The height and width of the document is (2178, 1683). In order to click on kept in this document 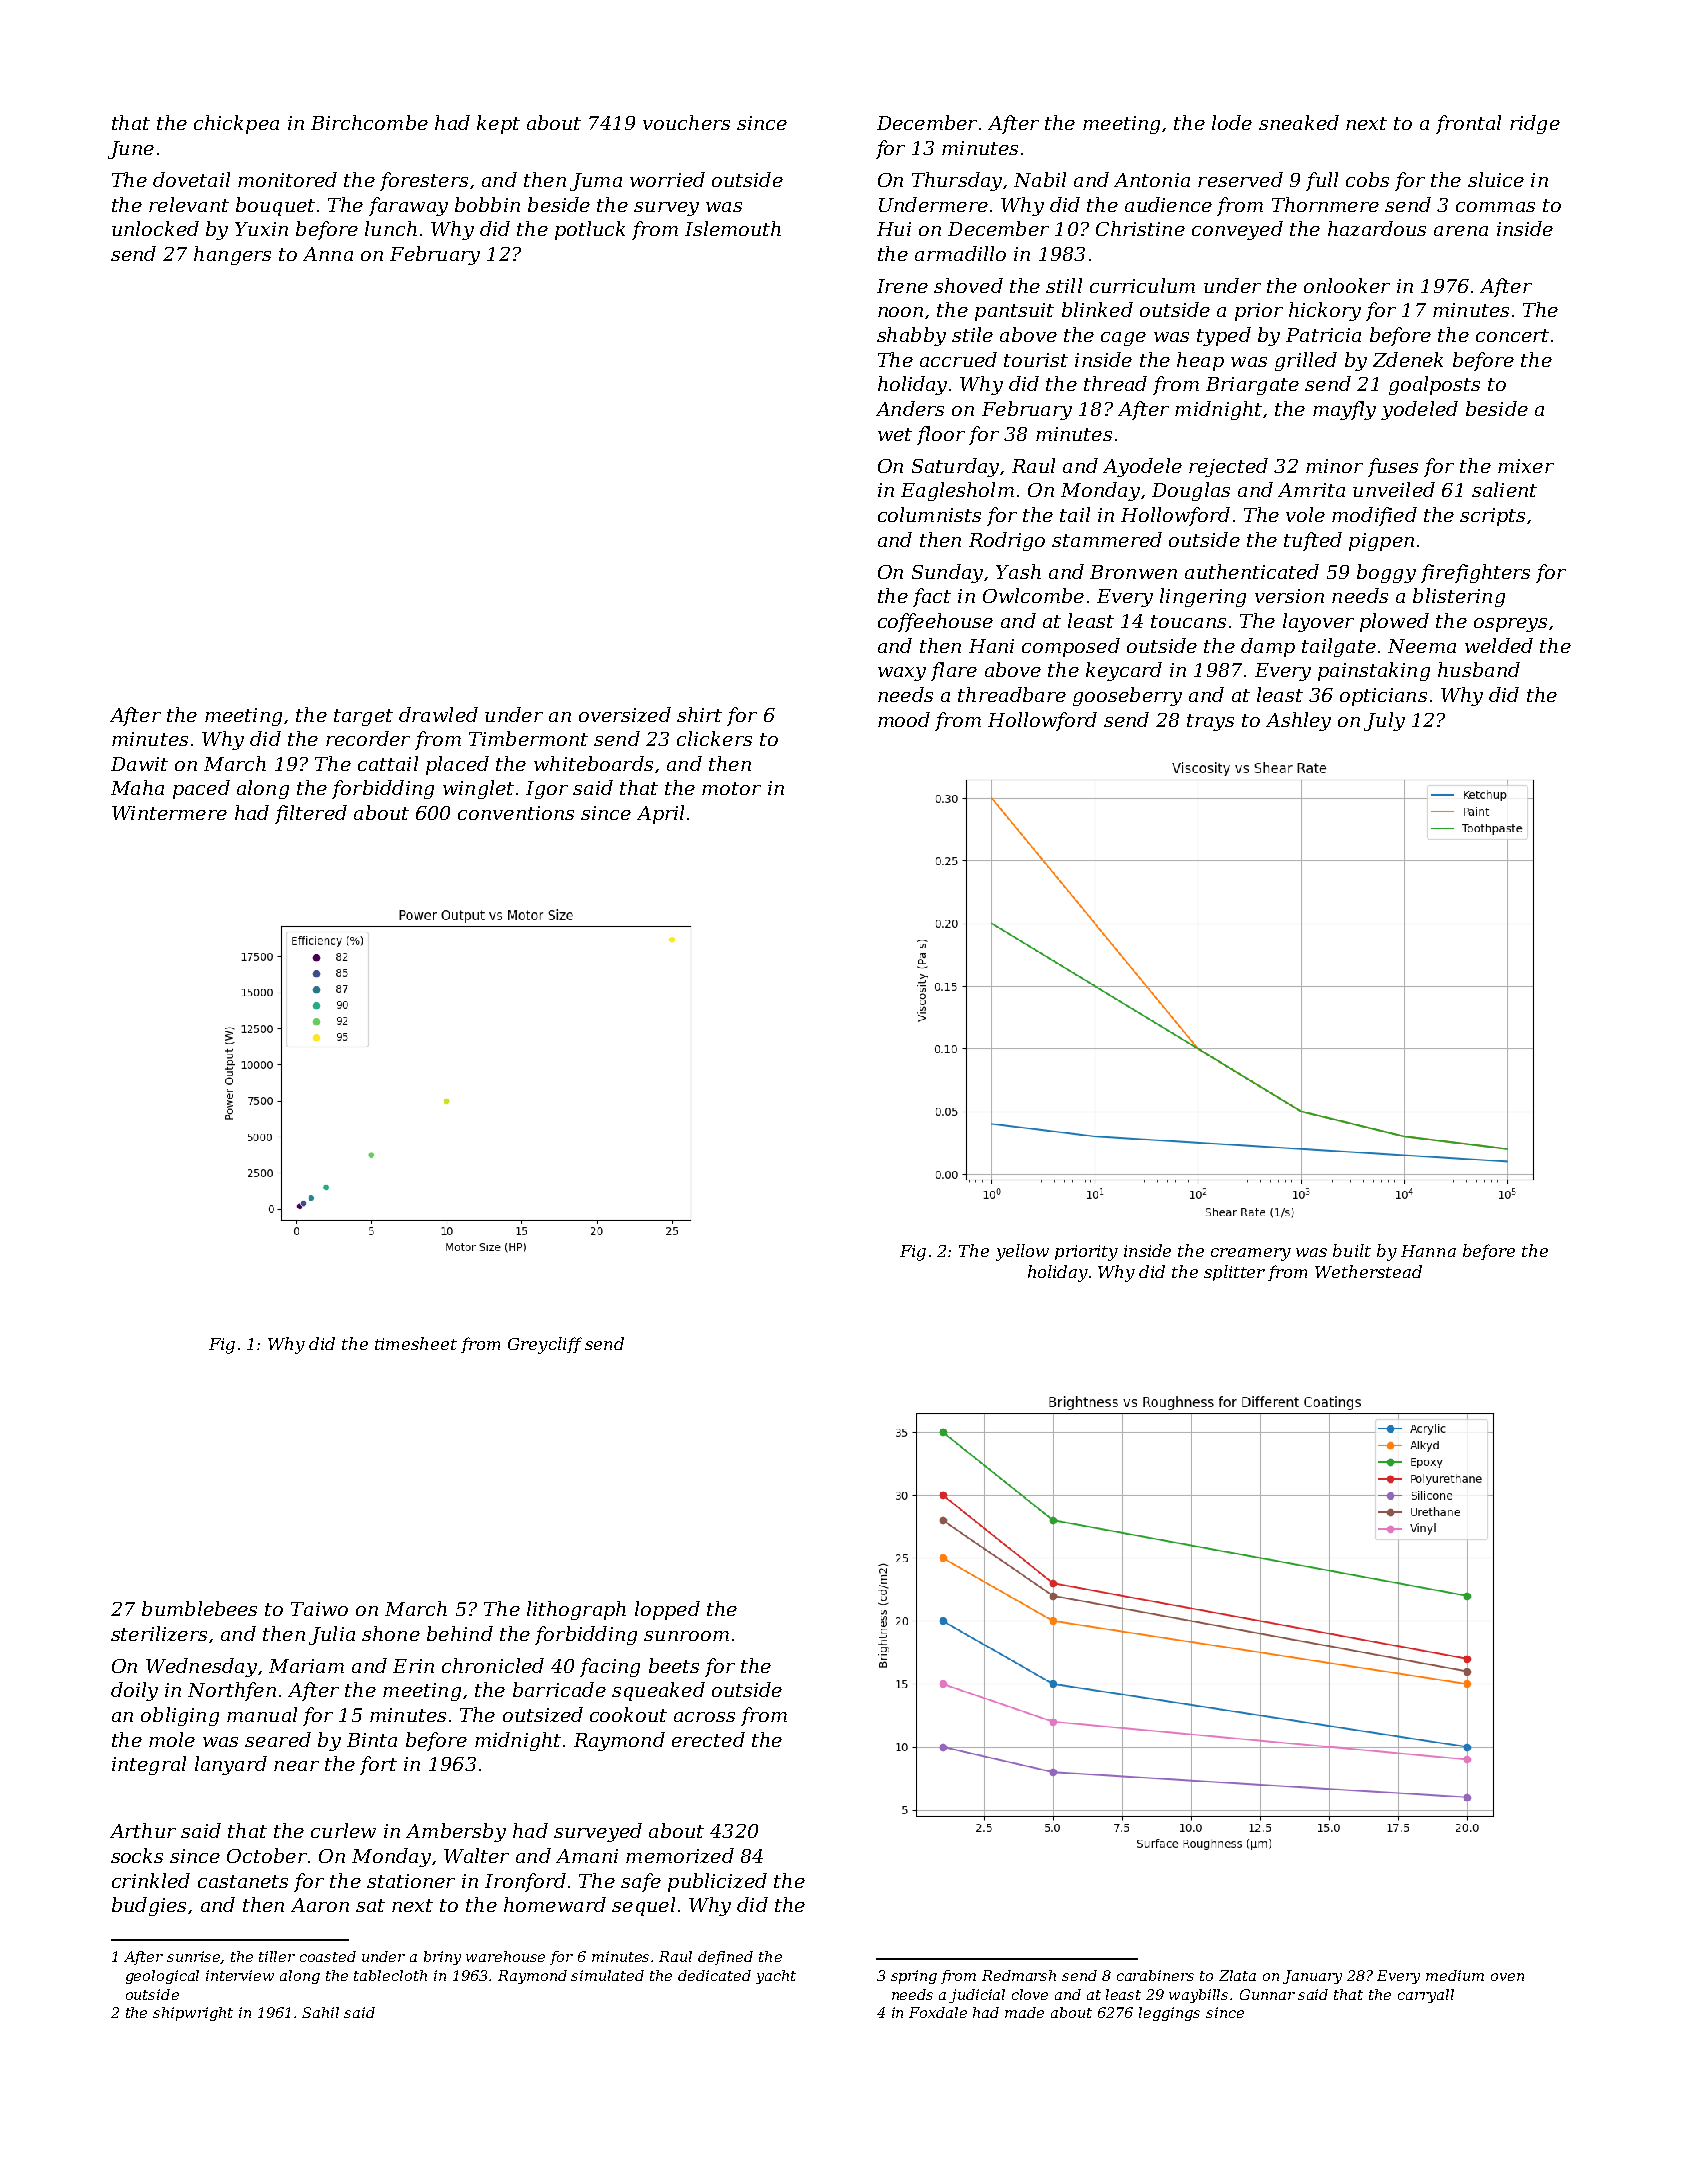, I will do `click(498, 124)`.
